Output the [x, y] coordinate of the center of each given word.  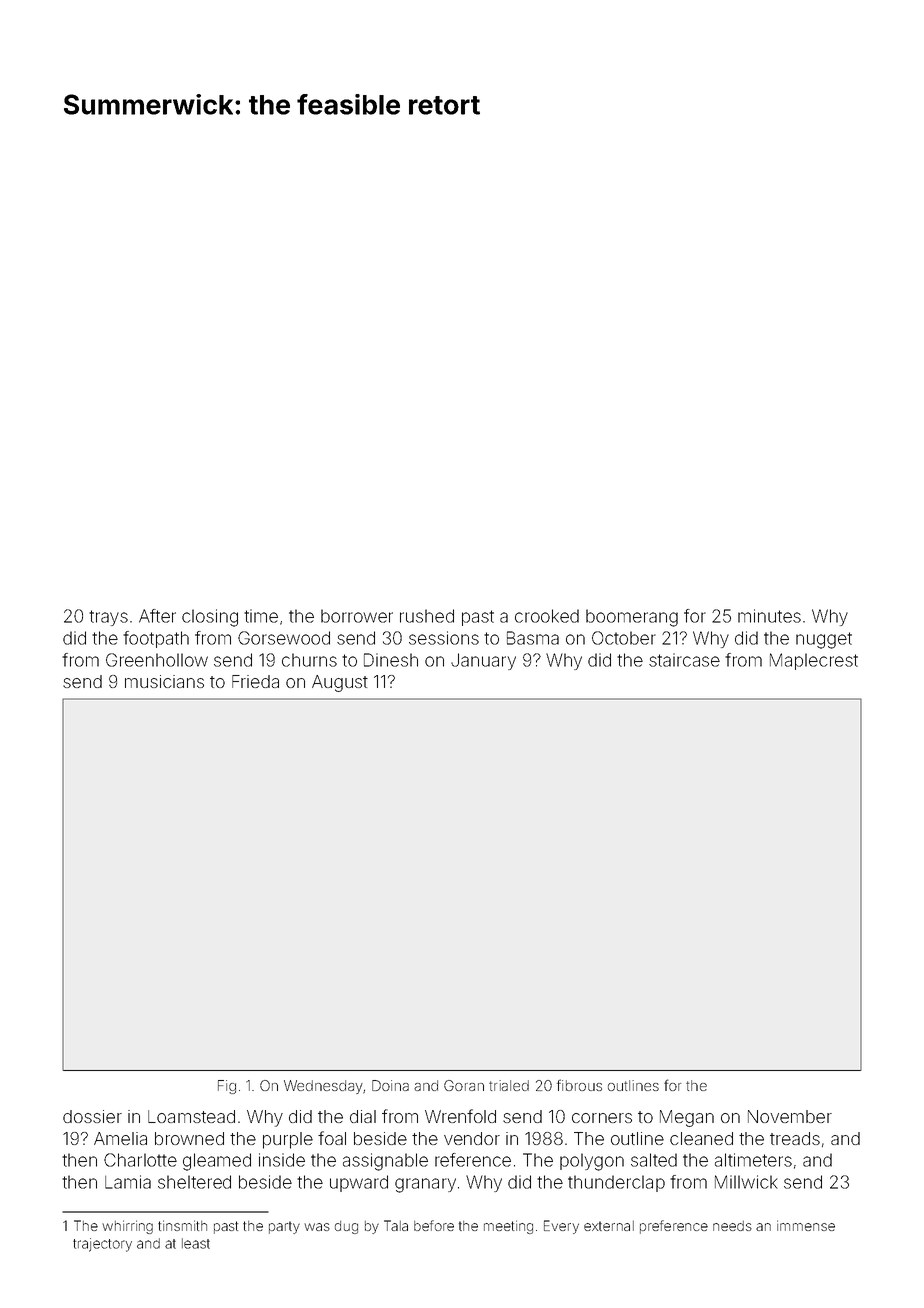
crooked [547, 616]
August [340, 683]
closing [210, 618]
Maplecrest [814, 661]
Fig [227, 1087]
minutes [769, 616]
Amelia [120, 1138]
